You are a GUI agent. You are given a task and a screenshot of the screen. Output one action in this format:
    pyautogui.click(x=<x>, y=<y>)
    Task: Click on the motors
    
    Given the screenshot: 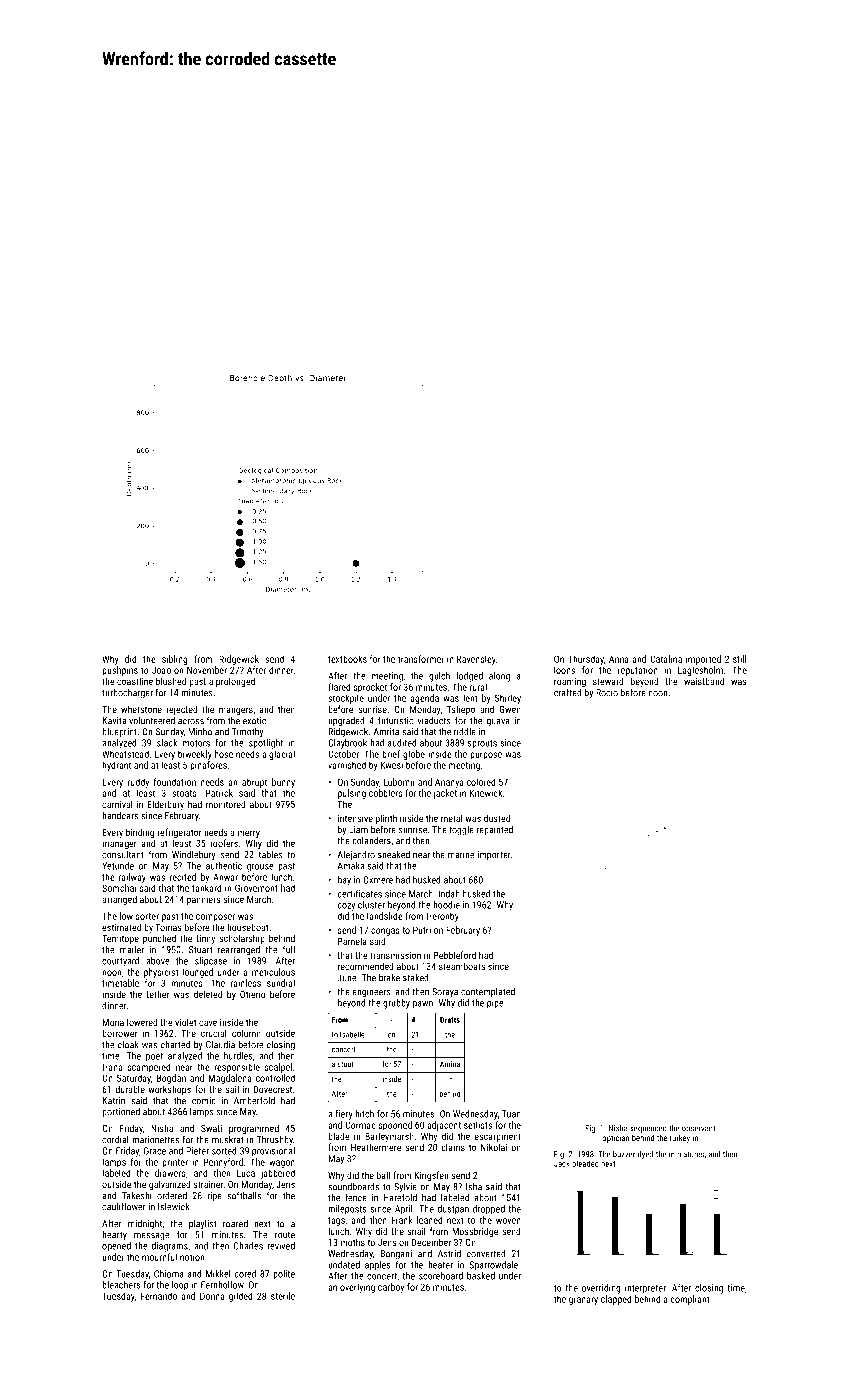 What is the action you would take?
    pyautogui.click(x=196, y=743)
